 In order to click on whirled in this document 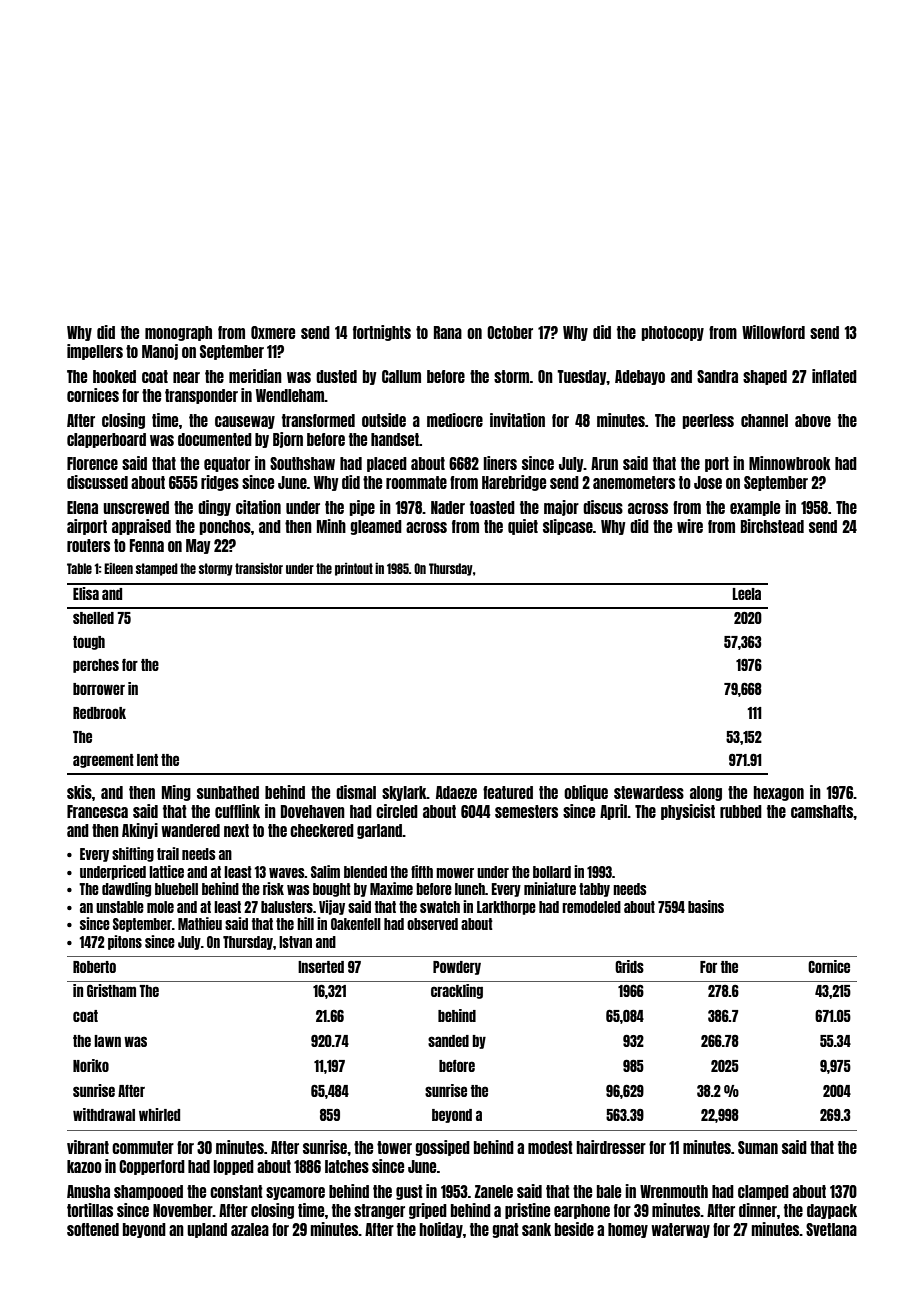, I will do `click(159, 1114)`.
